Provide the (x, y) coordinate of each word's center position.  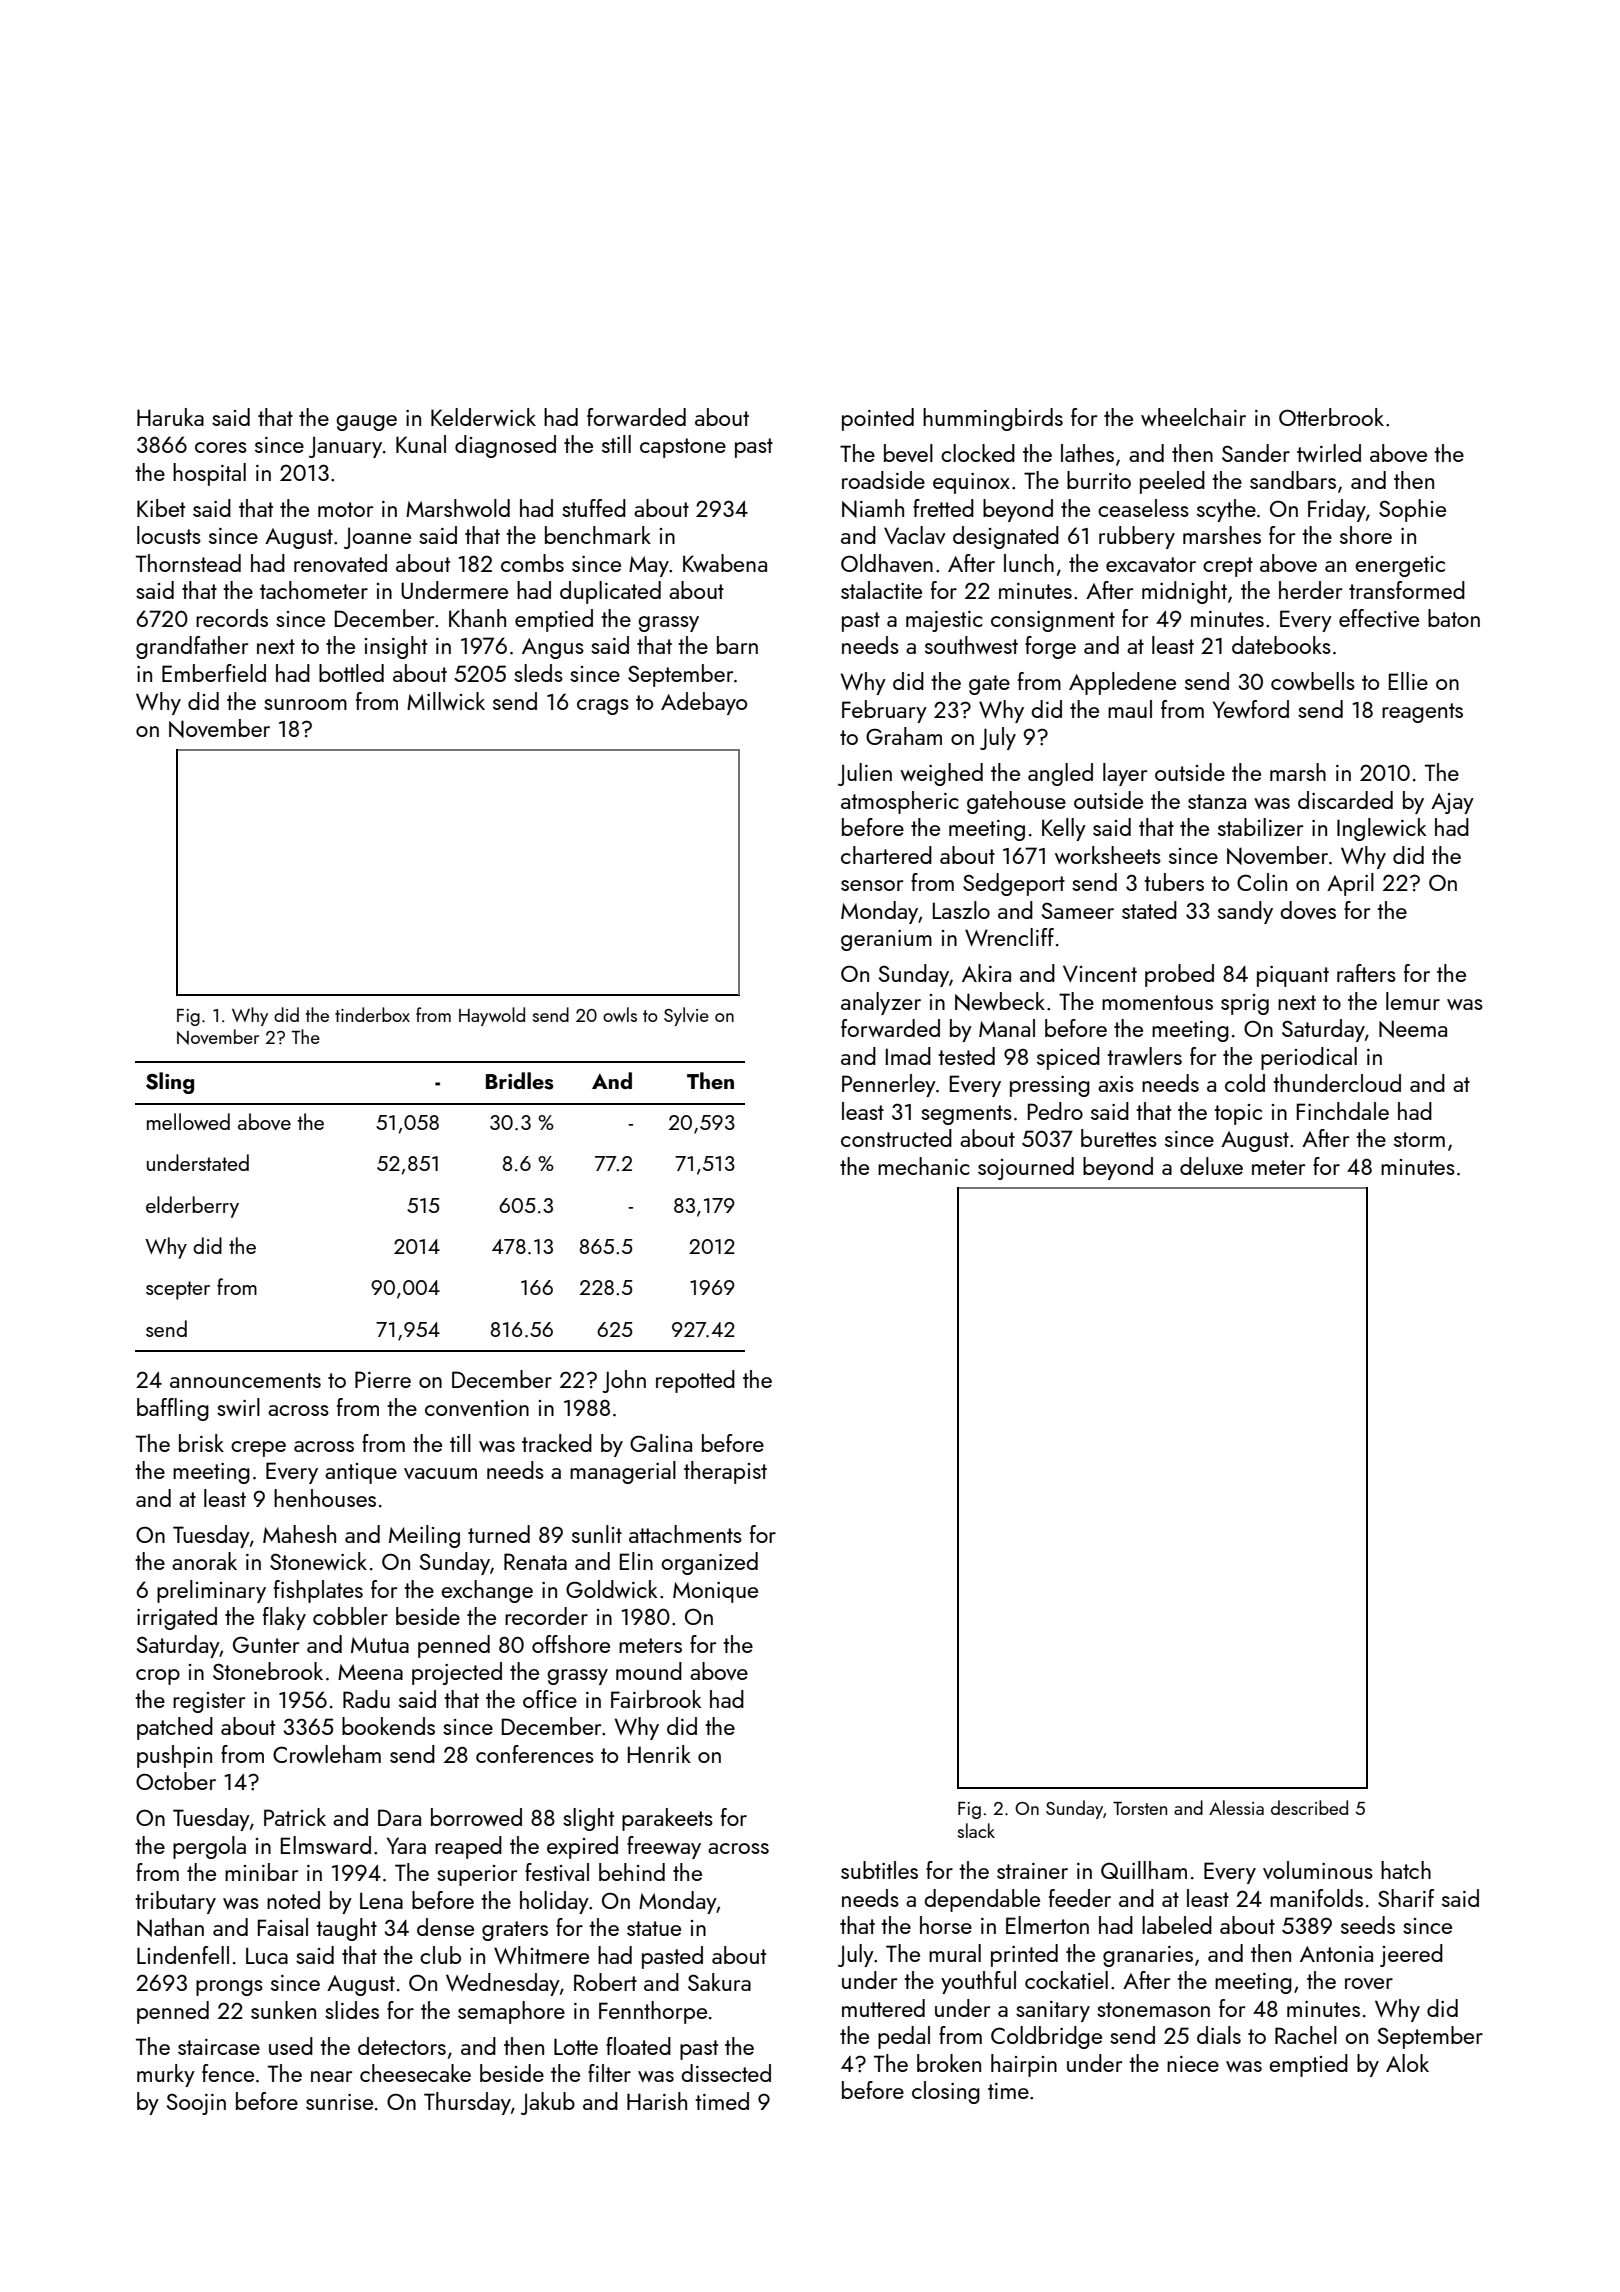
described (1309, 1807)
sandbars (1293, 480)
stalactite (881, 590)
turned (499, 1534)
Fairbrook (656, 1699)
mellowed (188, 1121)
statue (654, 1928)
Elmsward (326, 1845)
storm (1419, 1139)
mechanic (924, 1166)
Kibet (161, 508)
